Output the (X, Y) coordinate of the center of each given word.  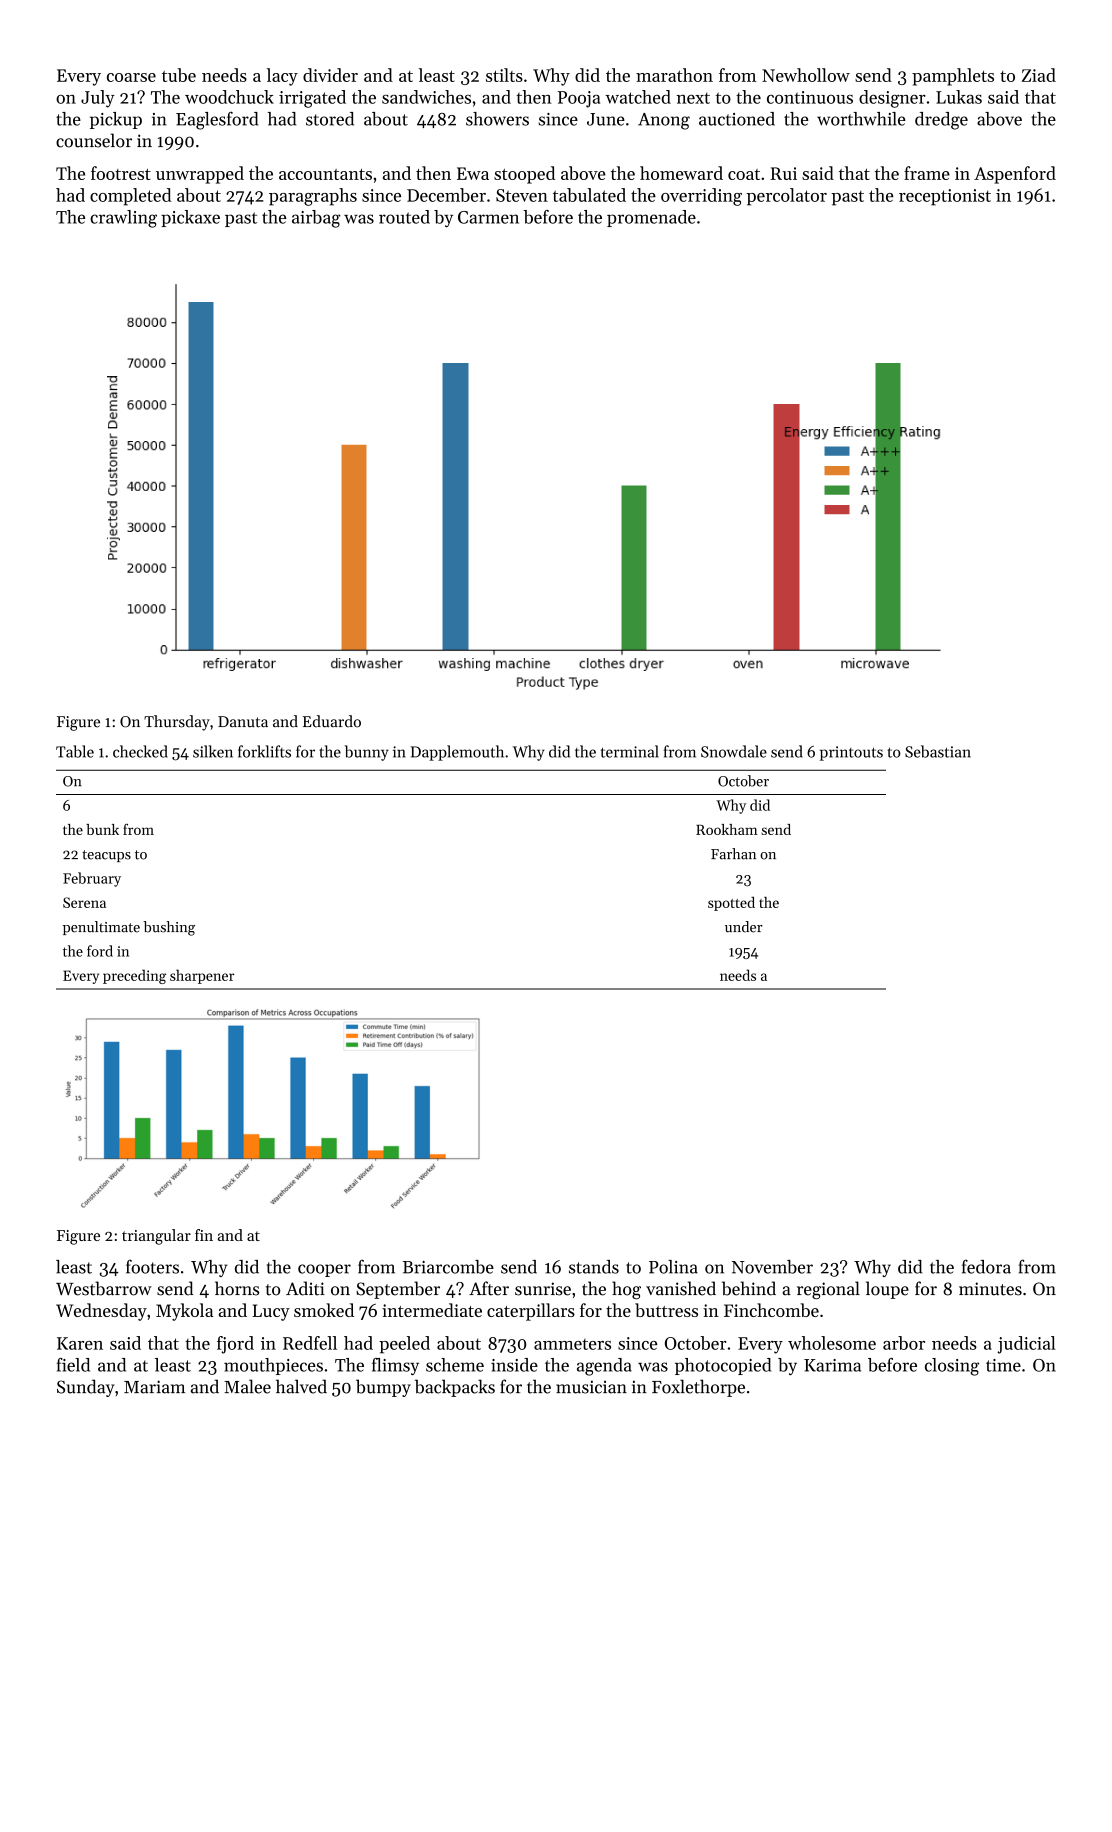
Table (75, 751)
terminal (630, 751)
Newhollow (806, 75)
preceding (134, 976)
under (744, 927)
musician (591, 1387)
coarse (131, 77)
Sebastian (938, 751)
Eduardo (332, 721)
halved (301, 1386)
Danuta (243, 722)
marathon (674, 75)
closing (952, 1367)
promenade (651, 218)
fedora (986, 1266)
